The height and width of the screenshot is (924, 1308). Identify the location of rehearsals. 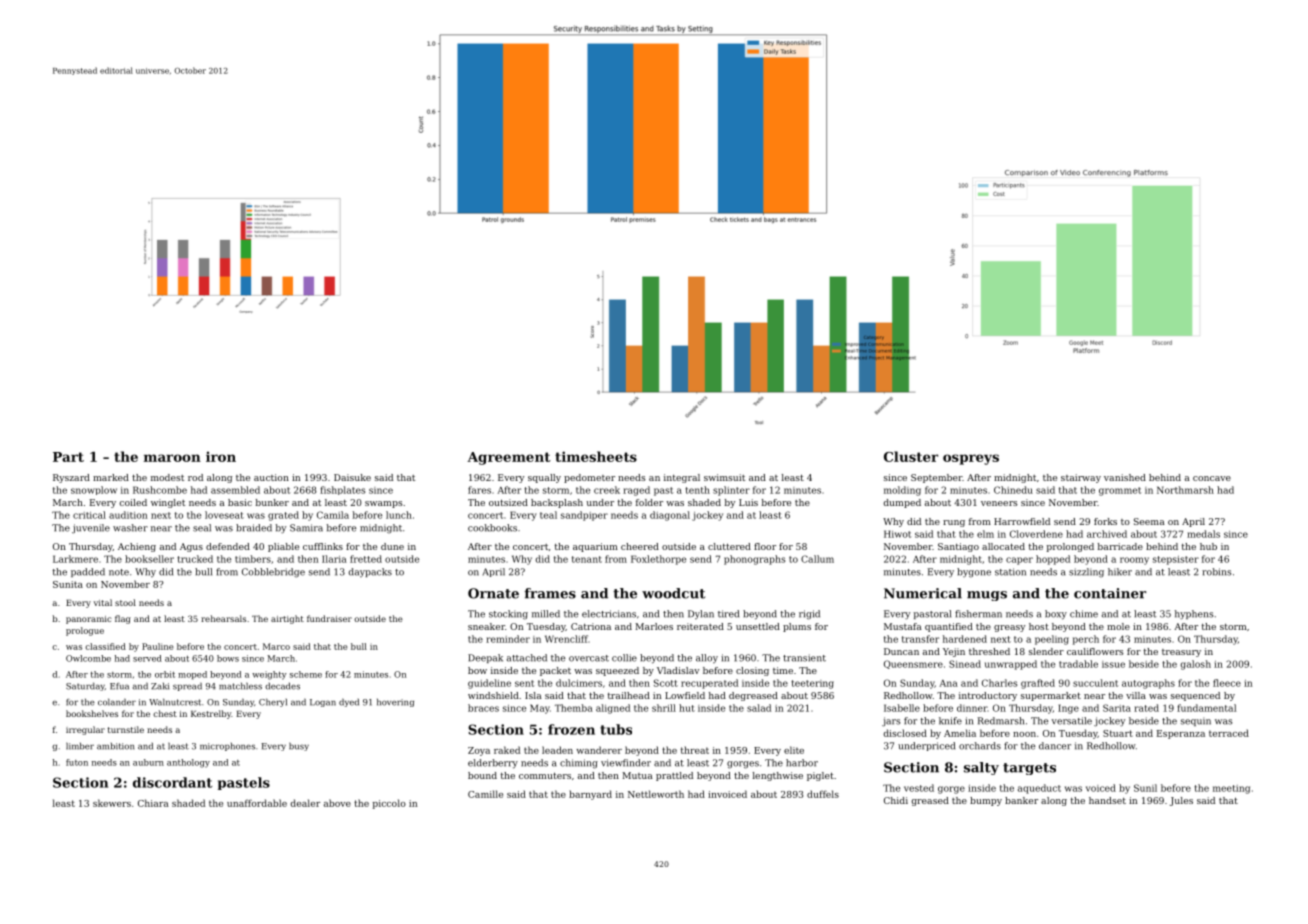
(223, 618).
